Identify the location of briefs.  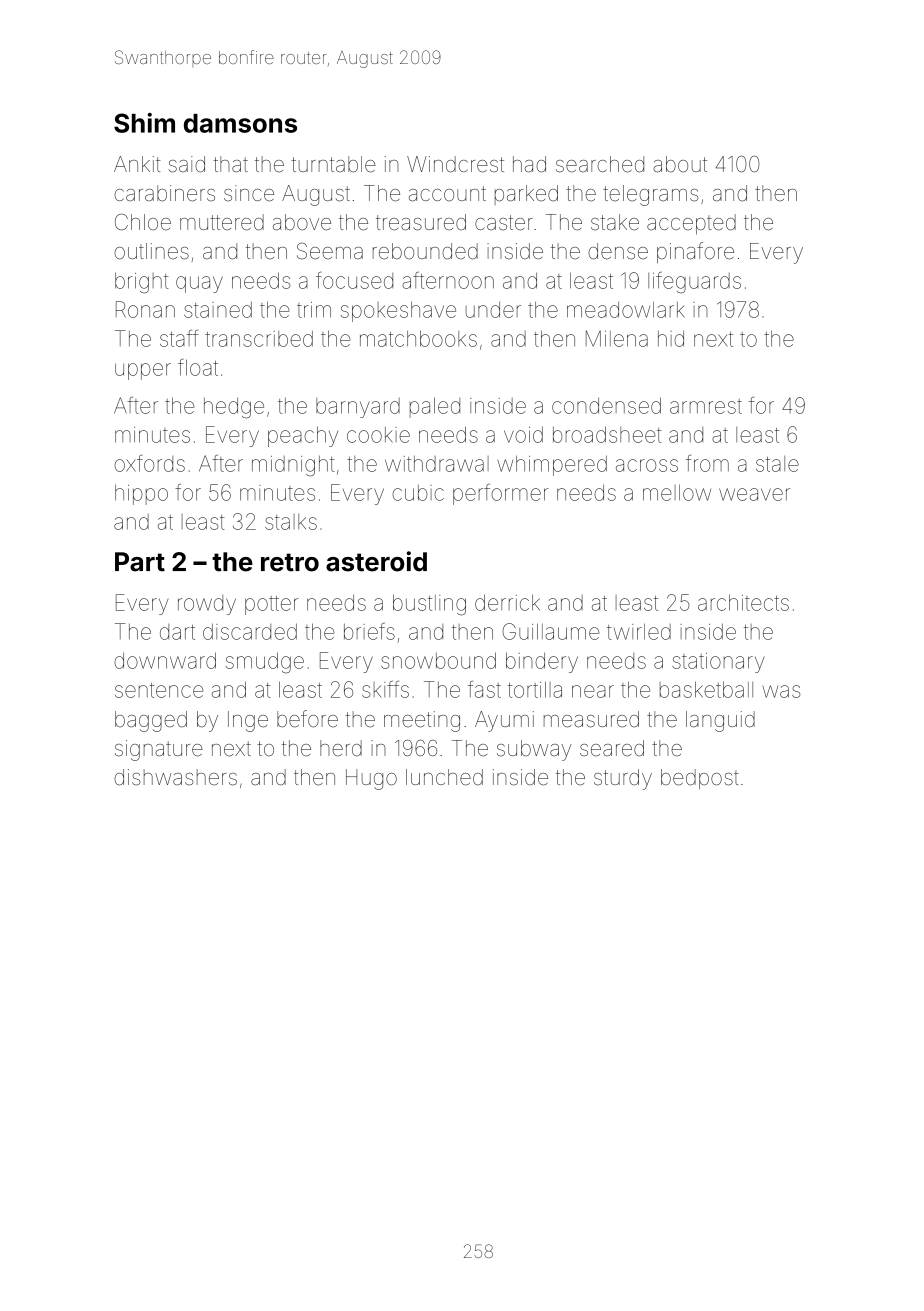
(369, 631).
